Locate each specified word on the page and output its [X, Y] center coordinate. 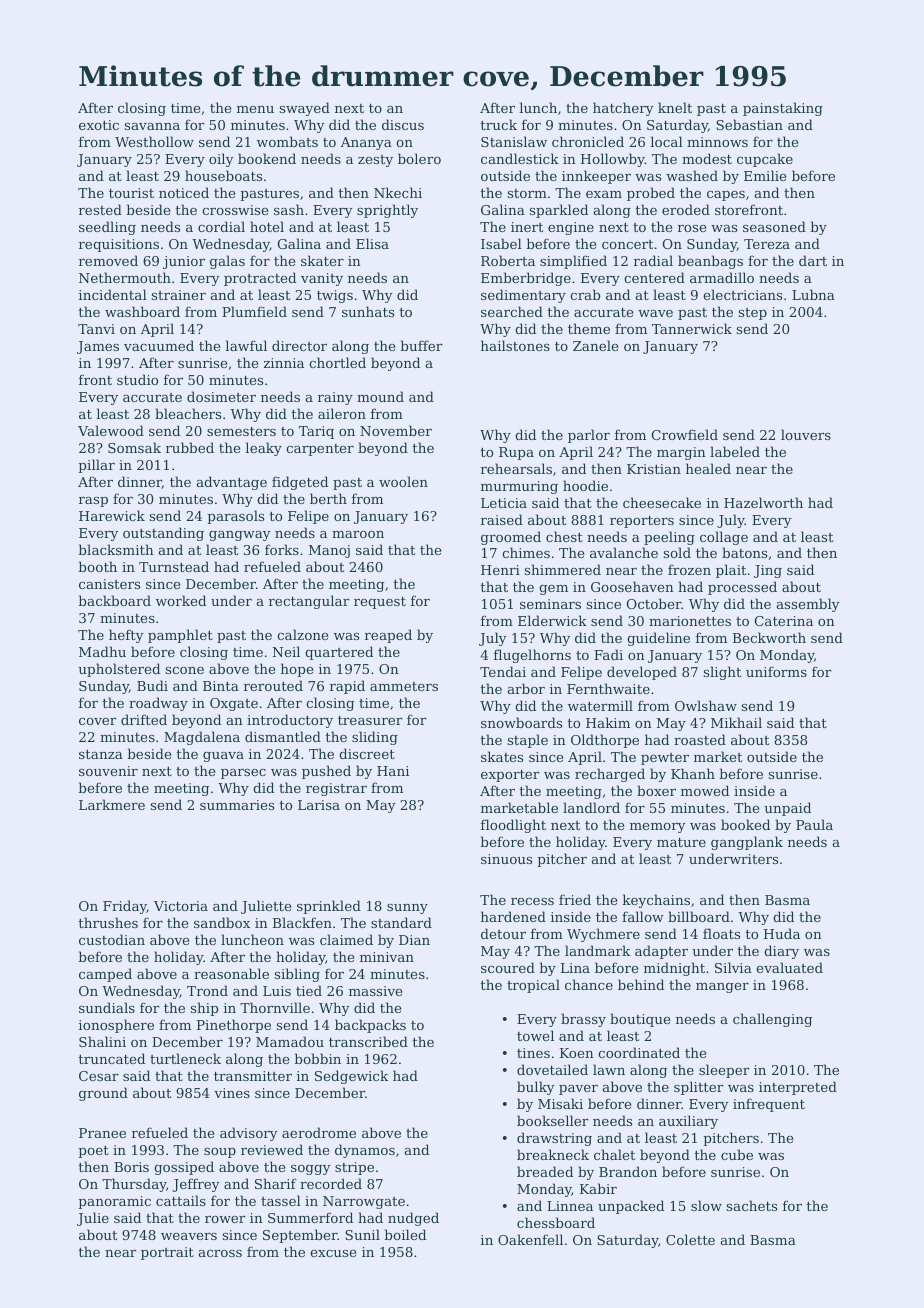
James [98, 347]
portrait [167, 1253]
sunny [407, 909]
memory [658, 828]
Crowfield [685, 434]
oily [221, 160]
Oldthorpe [605, 741]
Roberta [508, 260]
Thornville [275, 1007]
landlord [591, 807]
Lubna [813, 294]
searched [512, 311]
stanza [101, 754]
